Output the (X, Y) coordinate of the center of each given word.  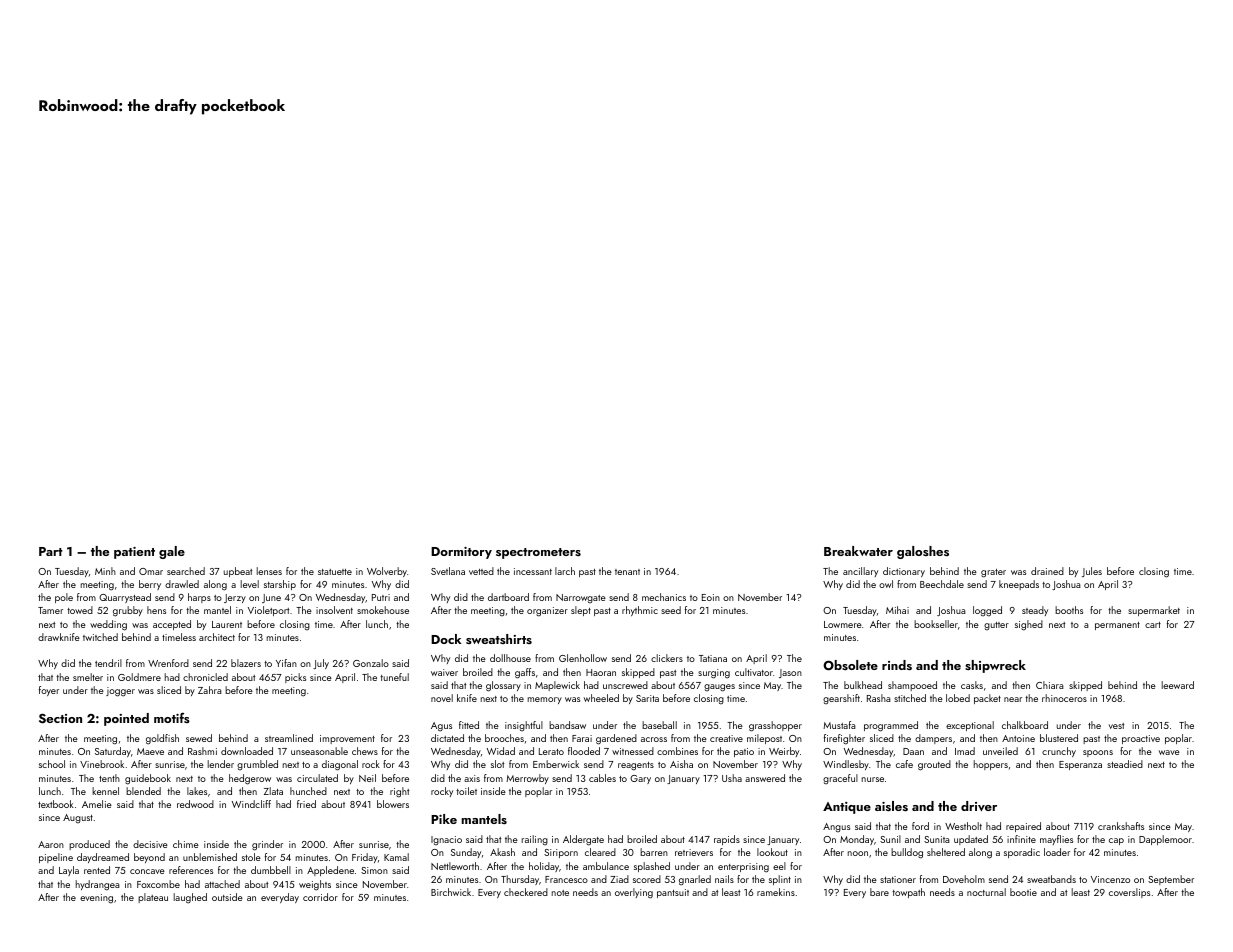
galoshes (923, 552)
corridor (320, 897)
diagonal (340, 765)
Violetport (268, 611)
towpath (908, 893)
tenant (627, 572)
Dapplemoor (1165, 840)
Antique (847, 808)
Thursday (520, 880)
